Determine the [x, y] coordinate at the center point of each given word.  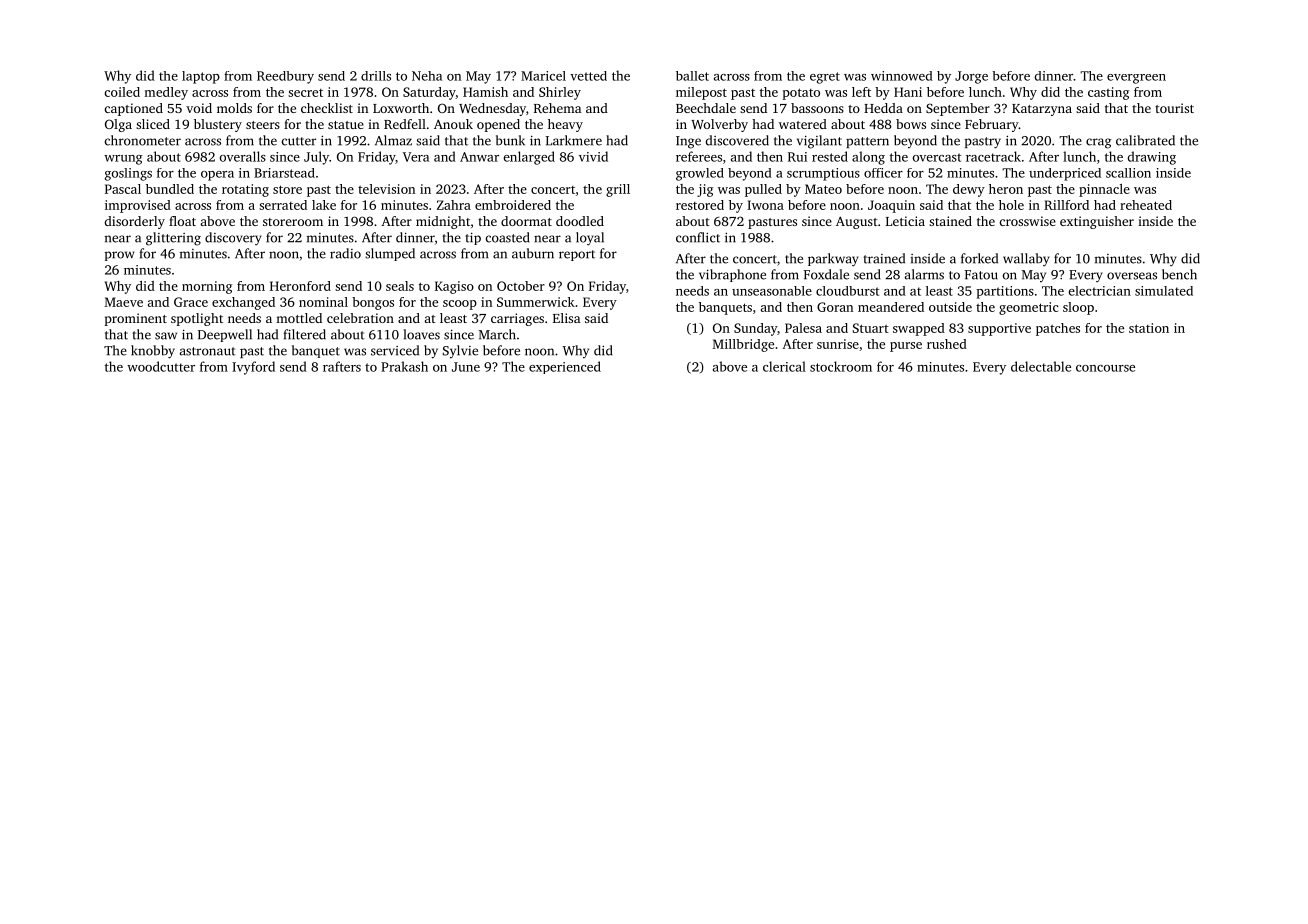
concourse [1105, 368]
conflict [698, 237]
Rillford [1066, 205]
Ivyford [253, 368]
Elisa [566, 318]
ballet [692, 76]
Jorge [971, 77]
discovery [233, 239]
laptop [201, 77]
